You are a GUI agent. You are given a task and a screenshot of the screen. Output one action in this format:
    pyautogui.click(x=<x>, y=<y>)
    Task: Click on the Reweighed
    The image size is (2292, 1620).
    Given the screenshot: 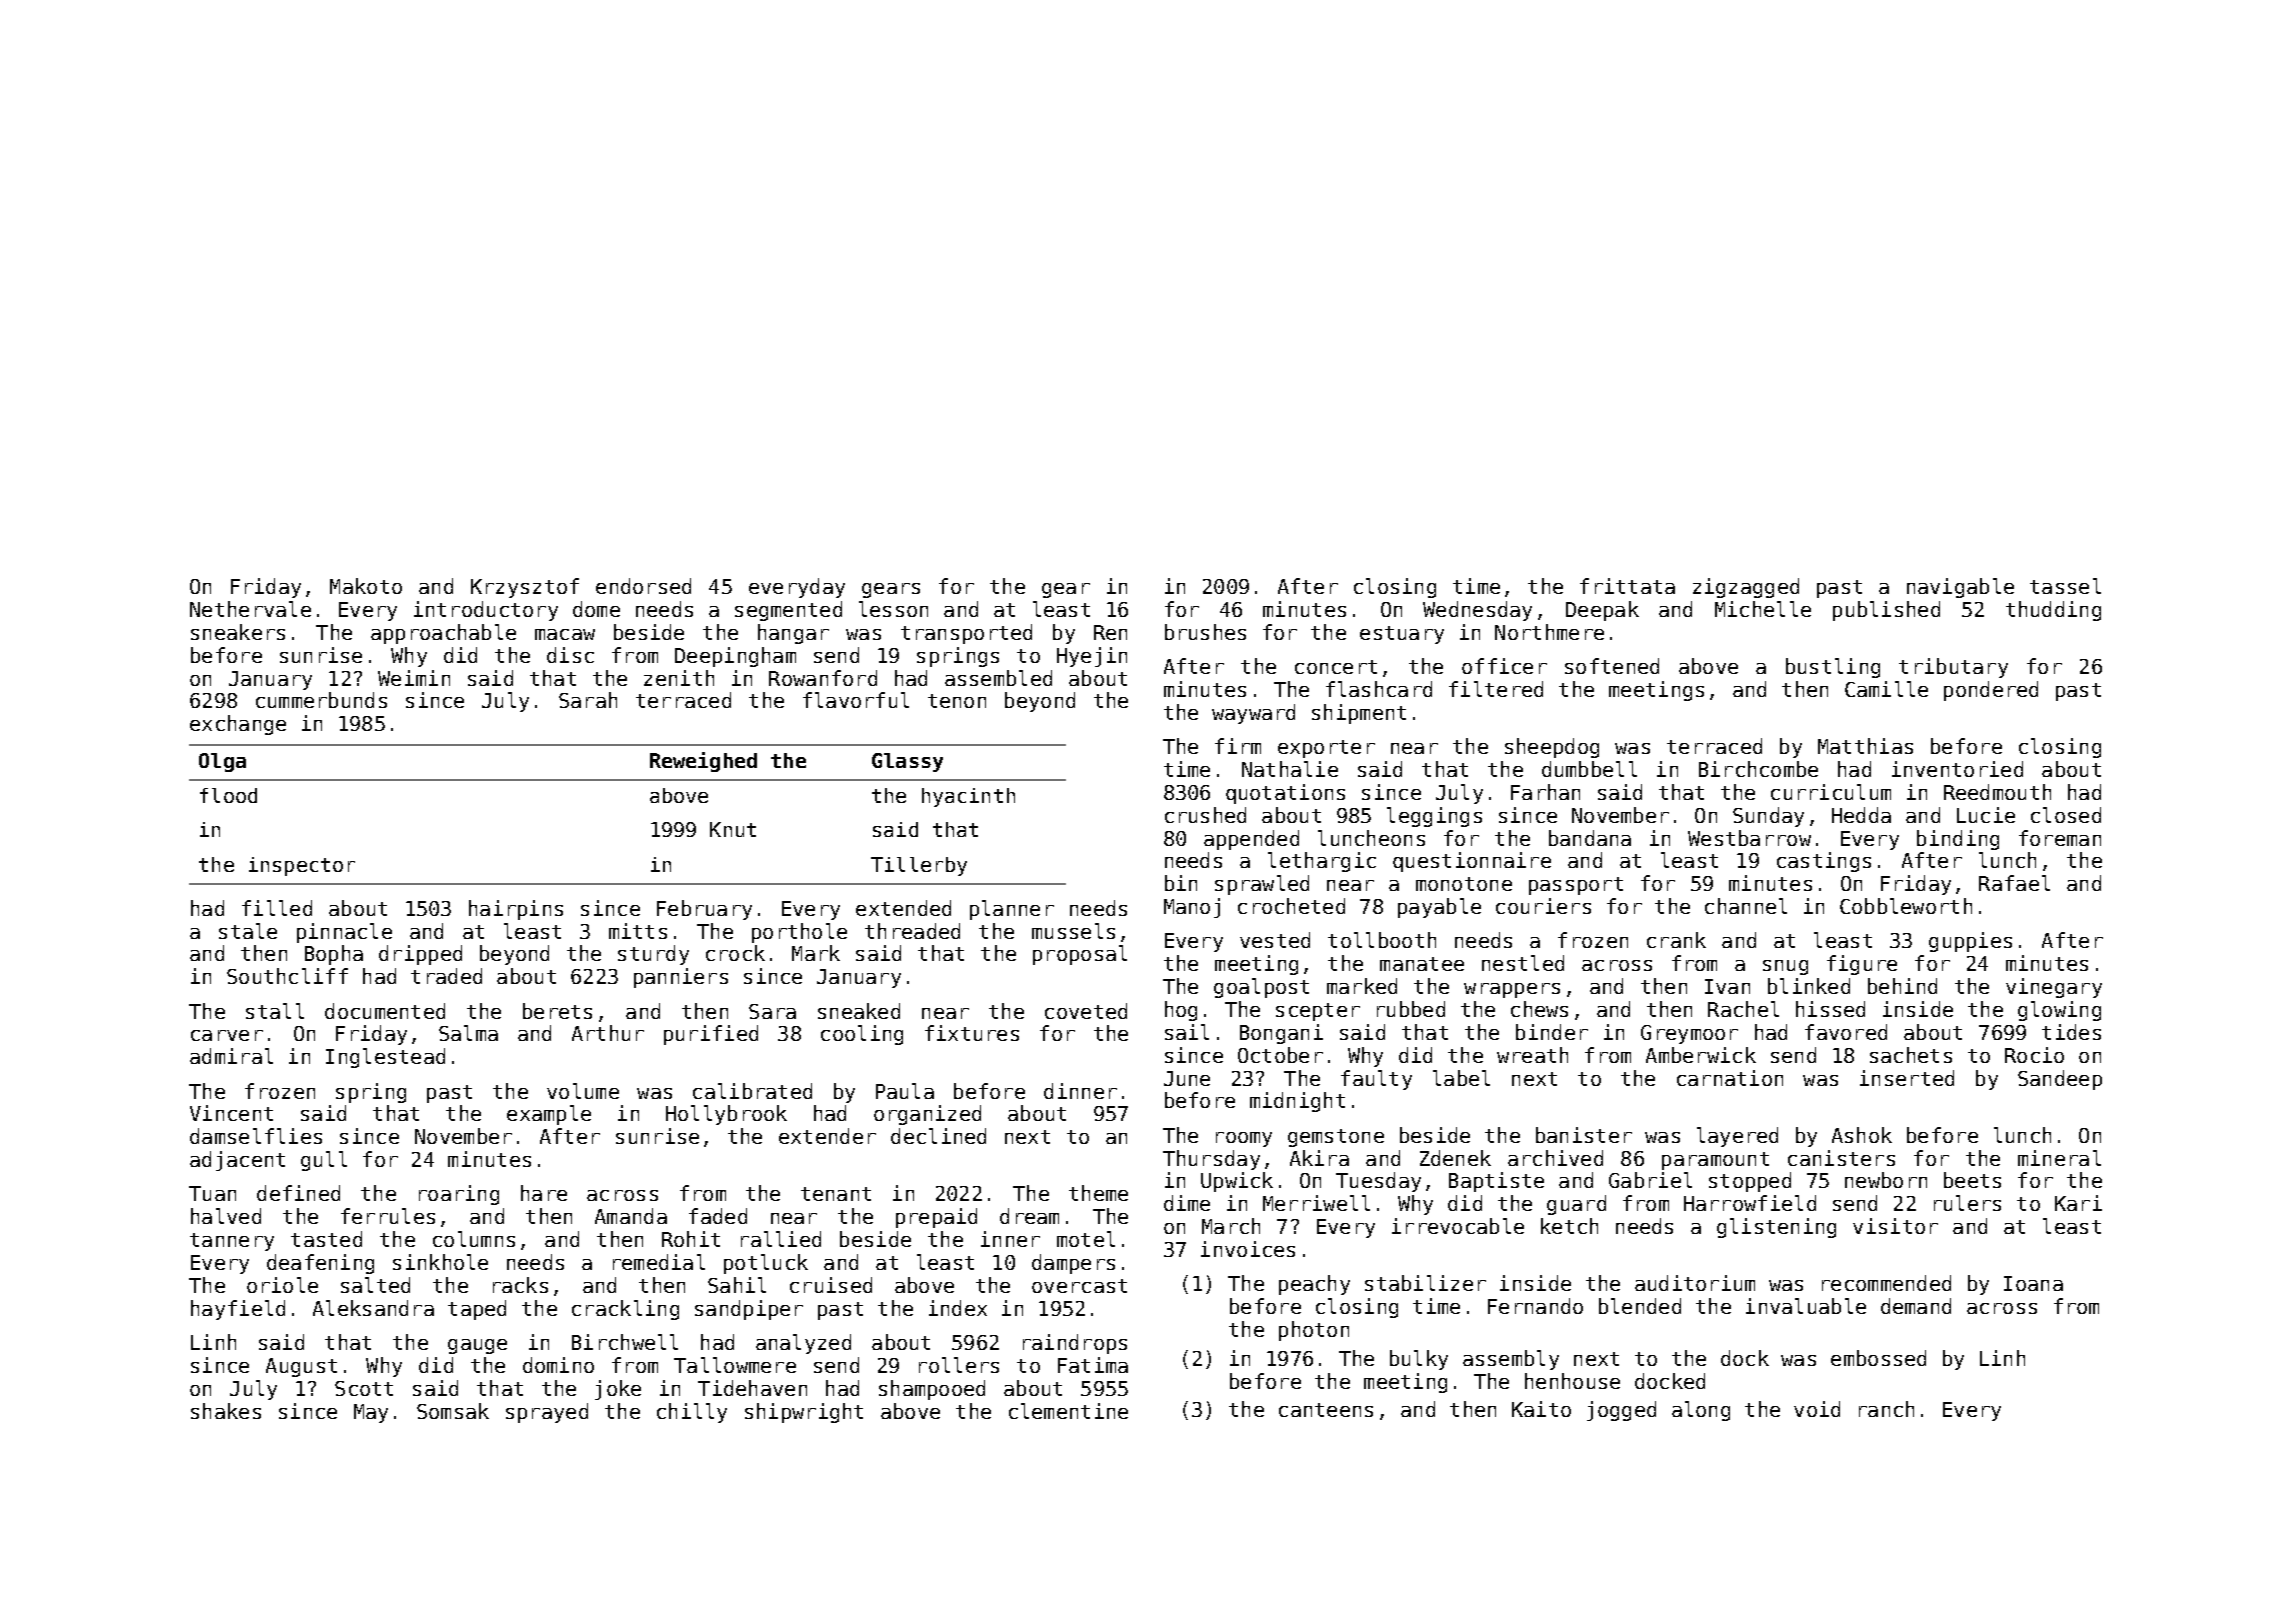 What is the action you would take?
    pyautogui.click(x=703, y=762)
